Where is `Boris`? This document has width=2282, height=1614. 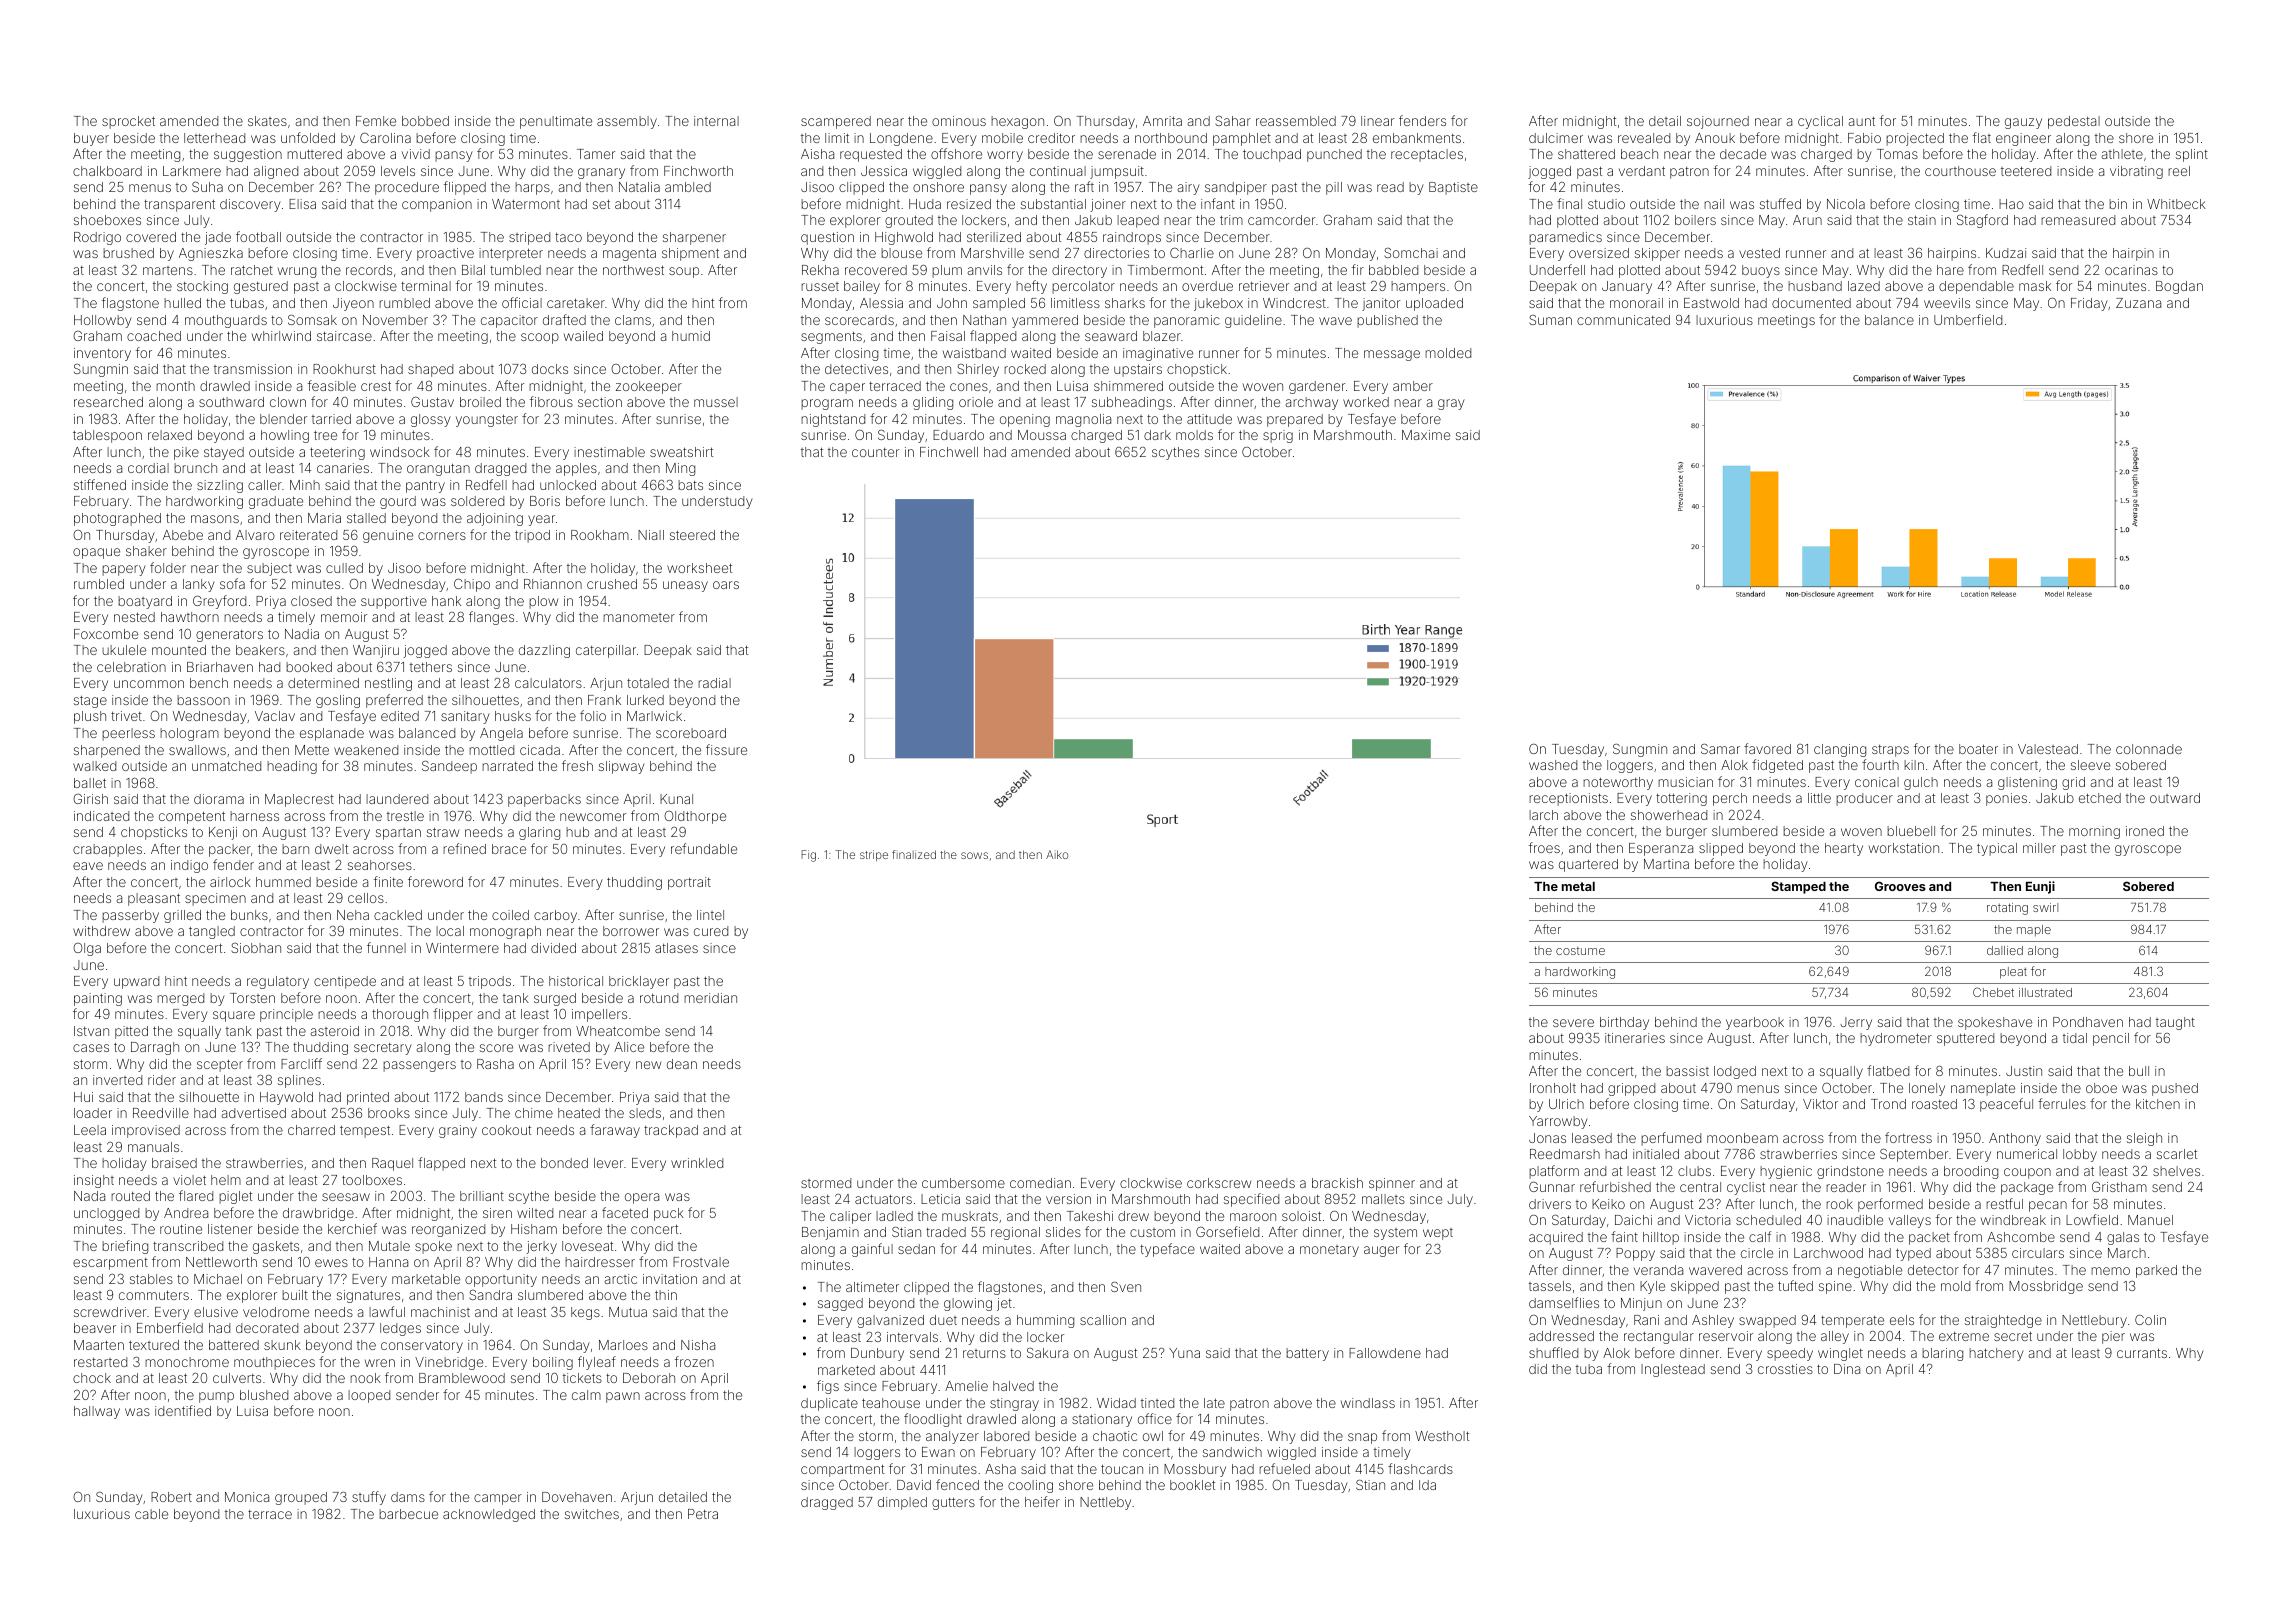 Boris is located at coordinates (545, 501).
